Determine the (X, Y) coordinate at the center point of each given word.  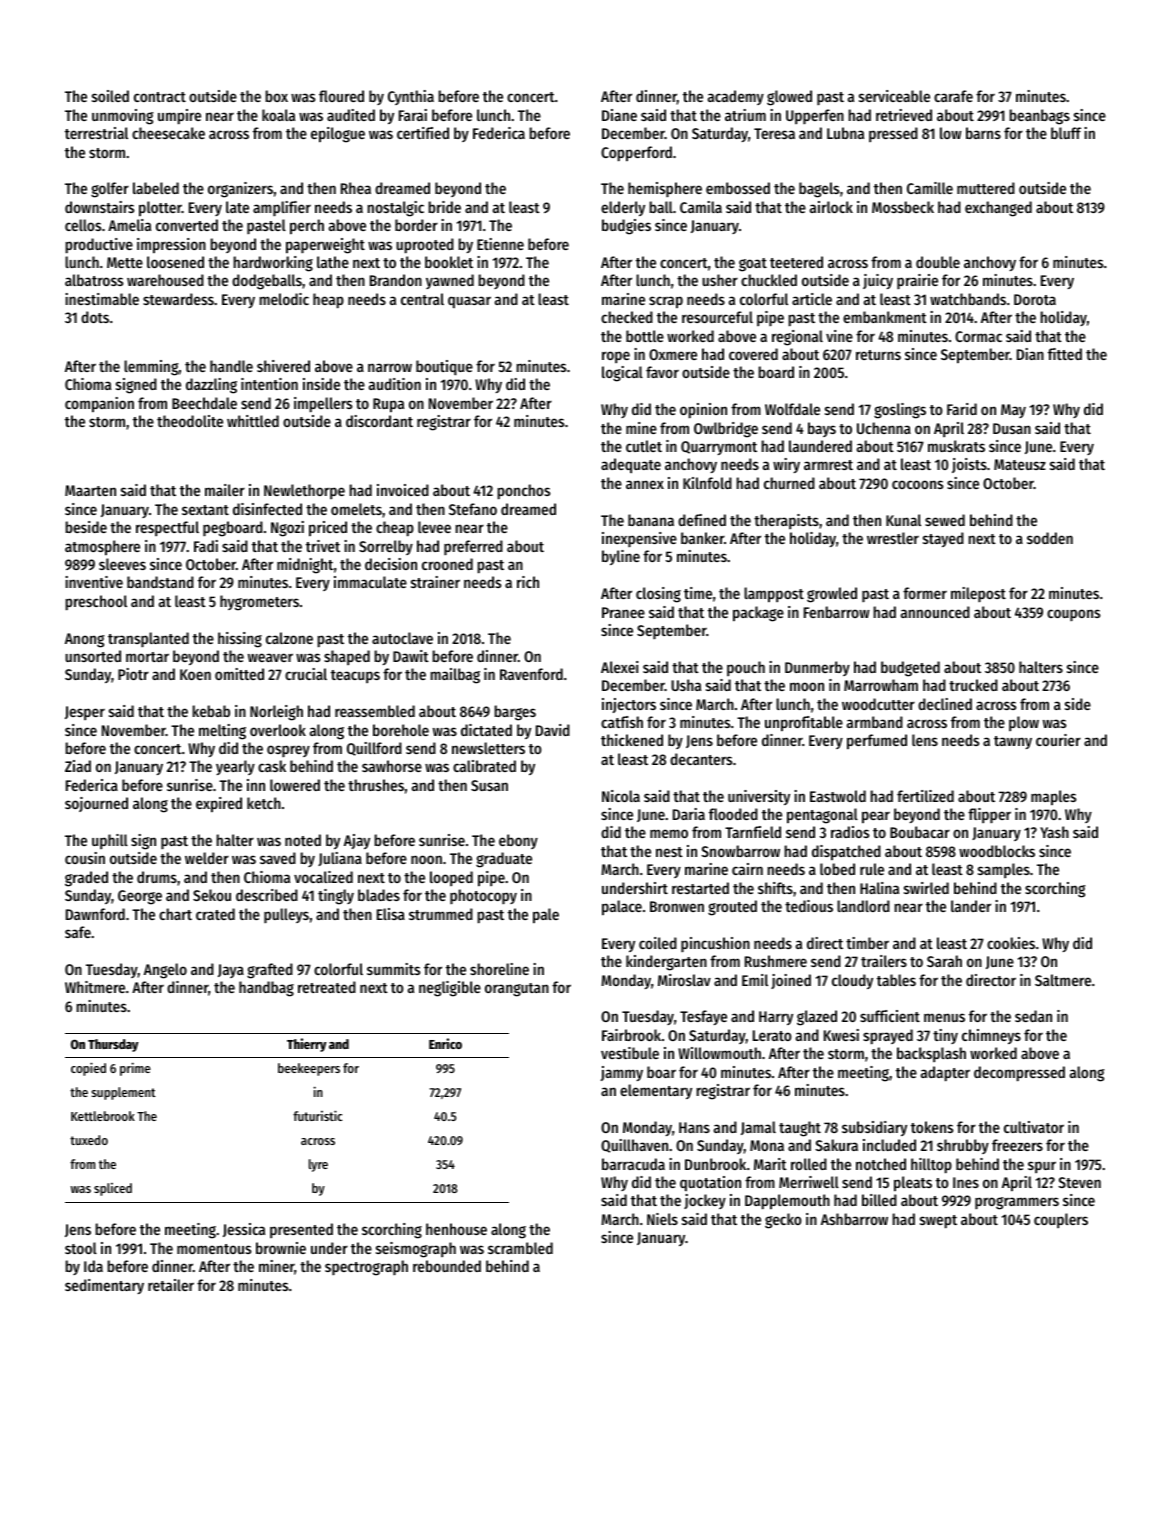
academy (736, 97)
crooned (447, 564)
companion (99, 405)
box (276, 96)
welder (207, 858)
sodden (1050, 538)
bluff (1066, 133)
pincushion (715, 944)
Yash (1054, 832)
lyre (318, 1165)
